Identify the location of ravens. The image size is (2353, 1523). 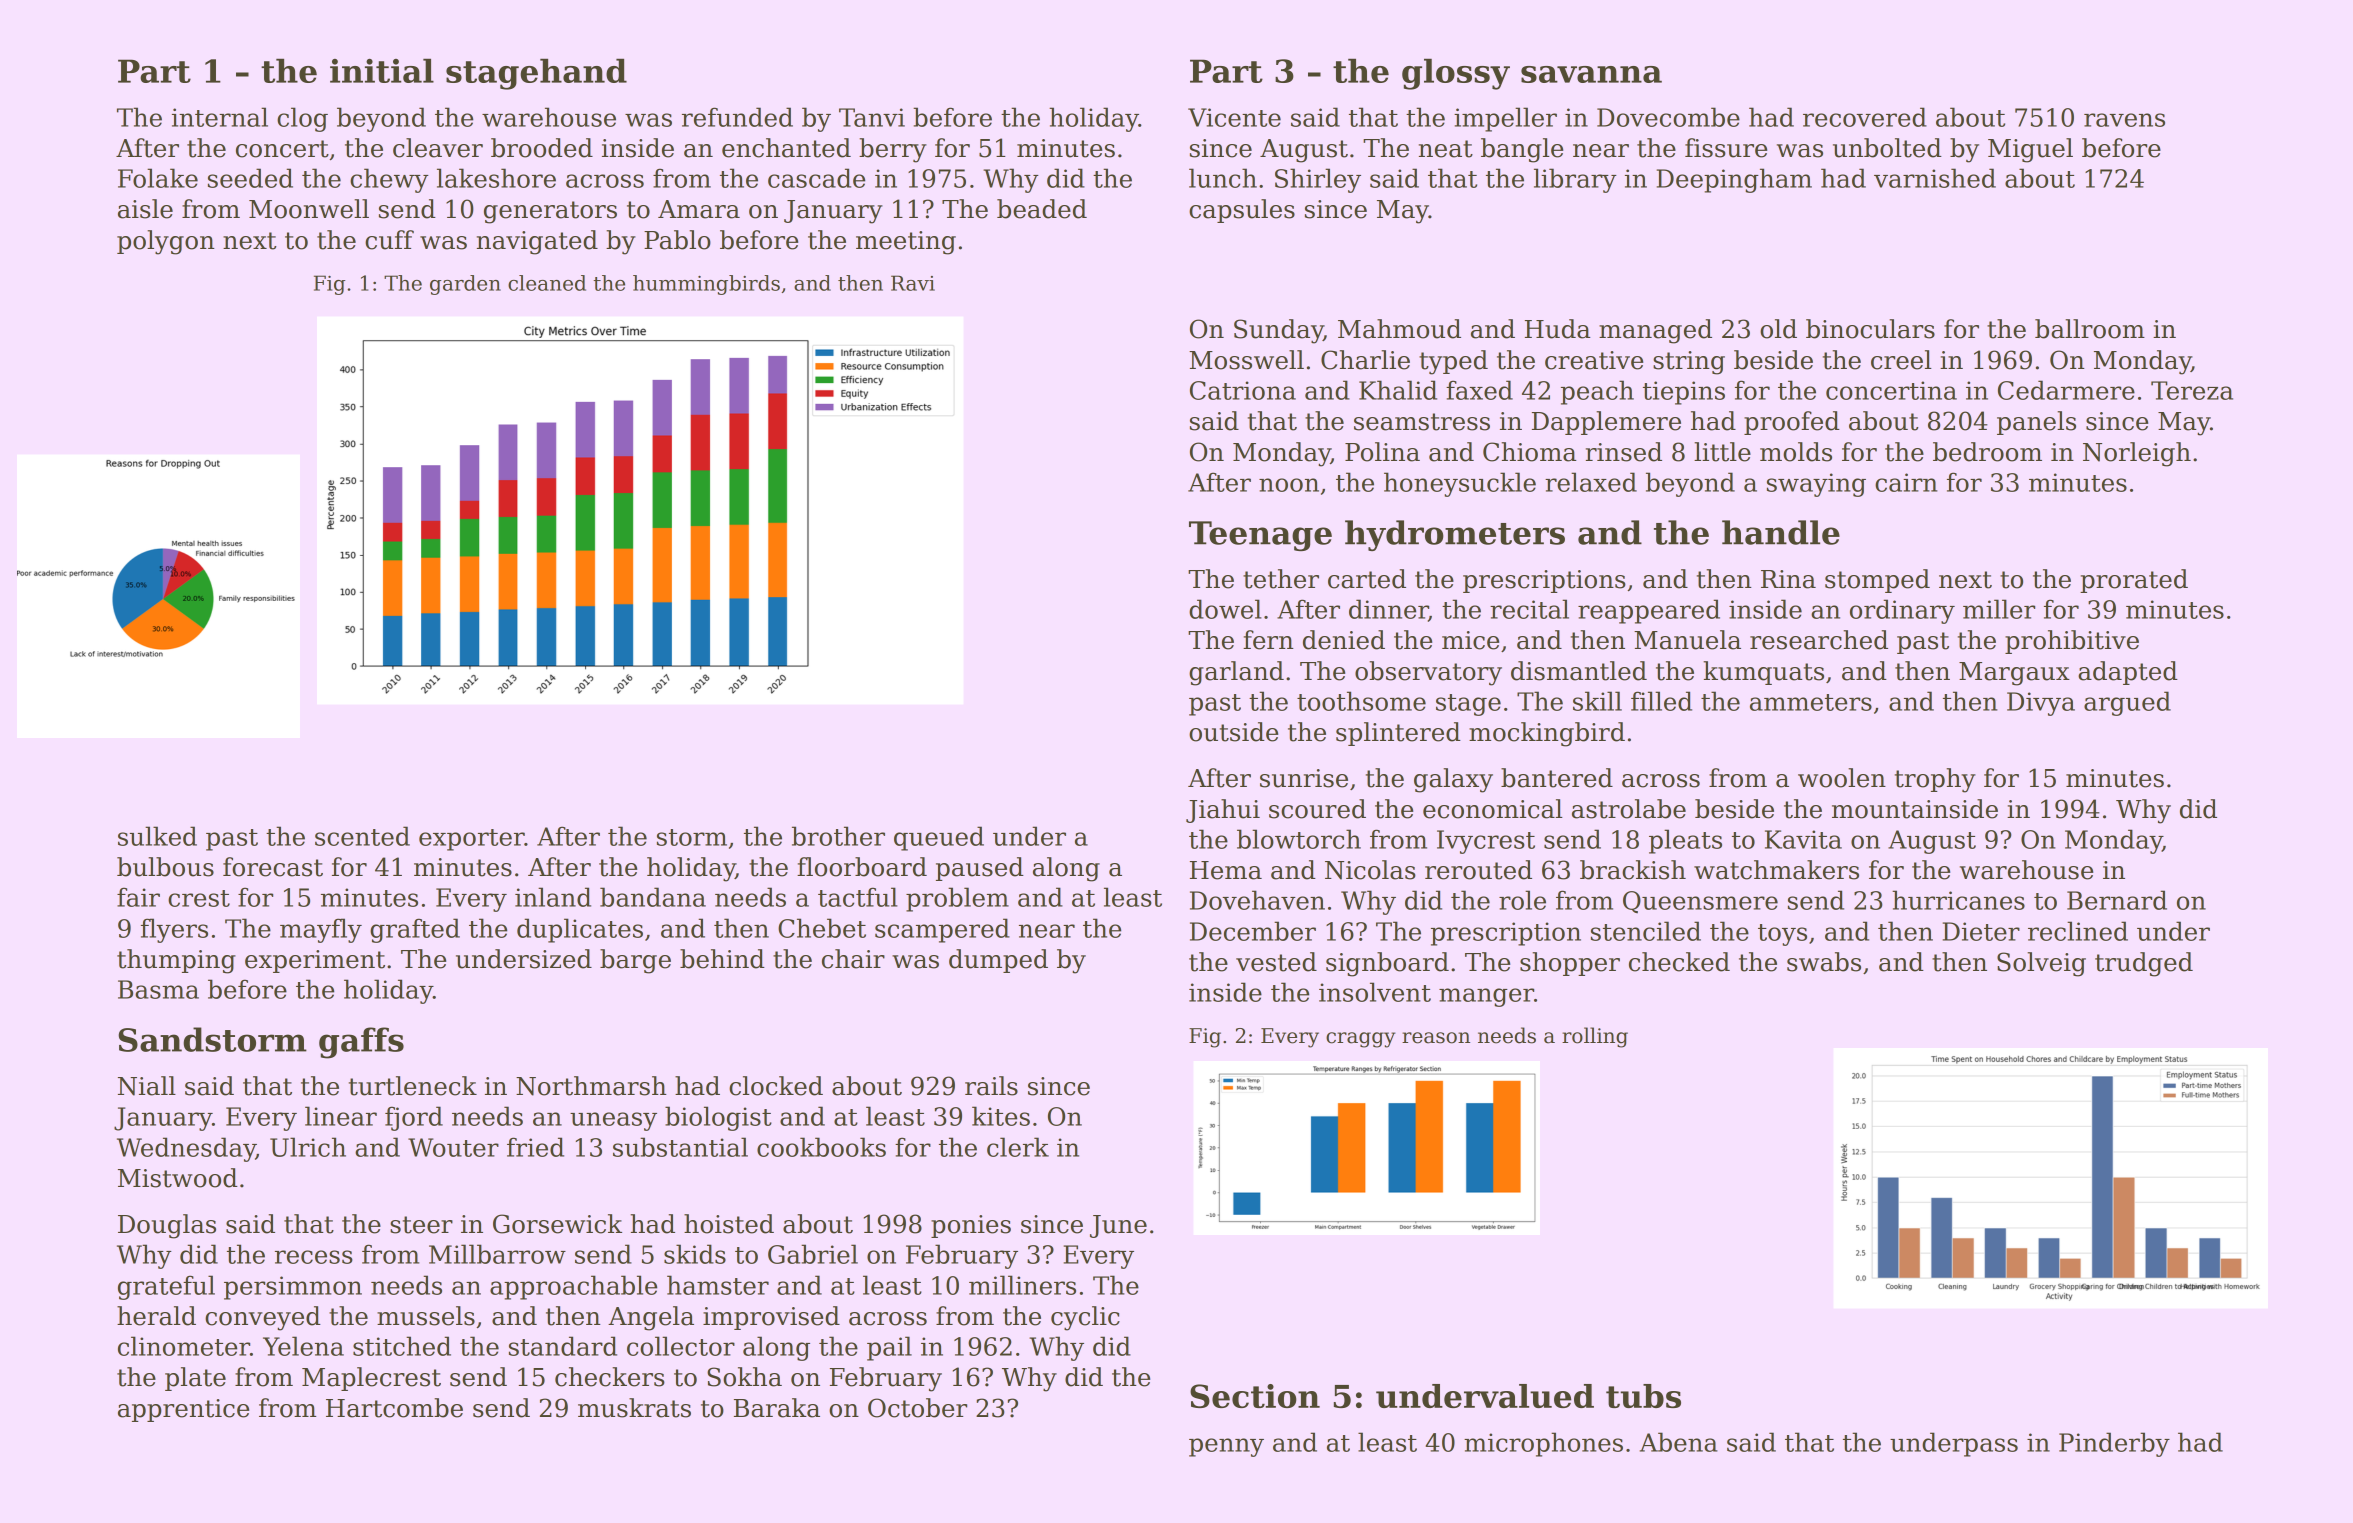
(2124, 120).
